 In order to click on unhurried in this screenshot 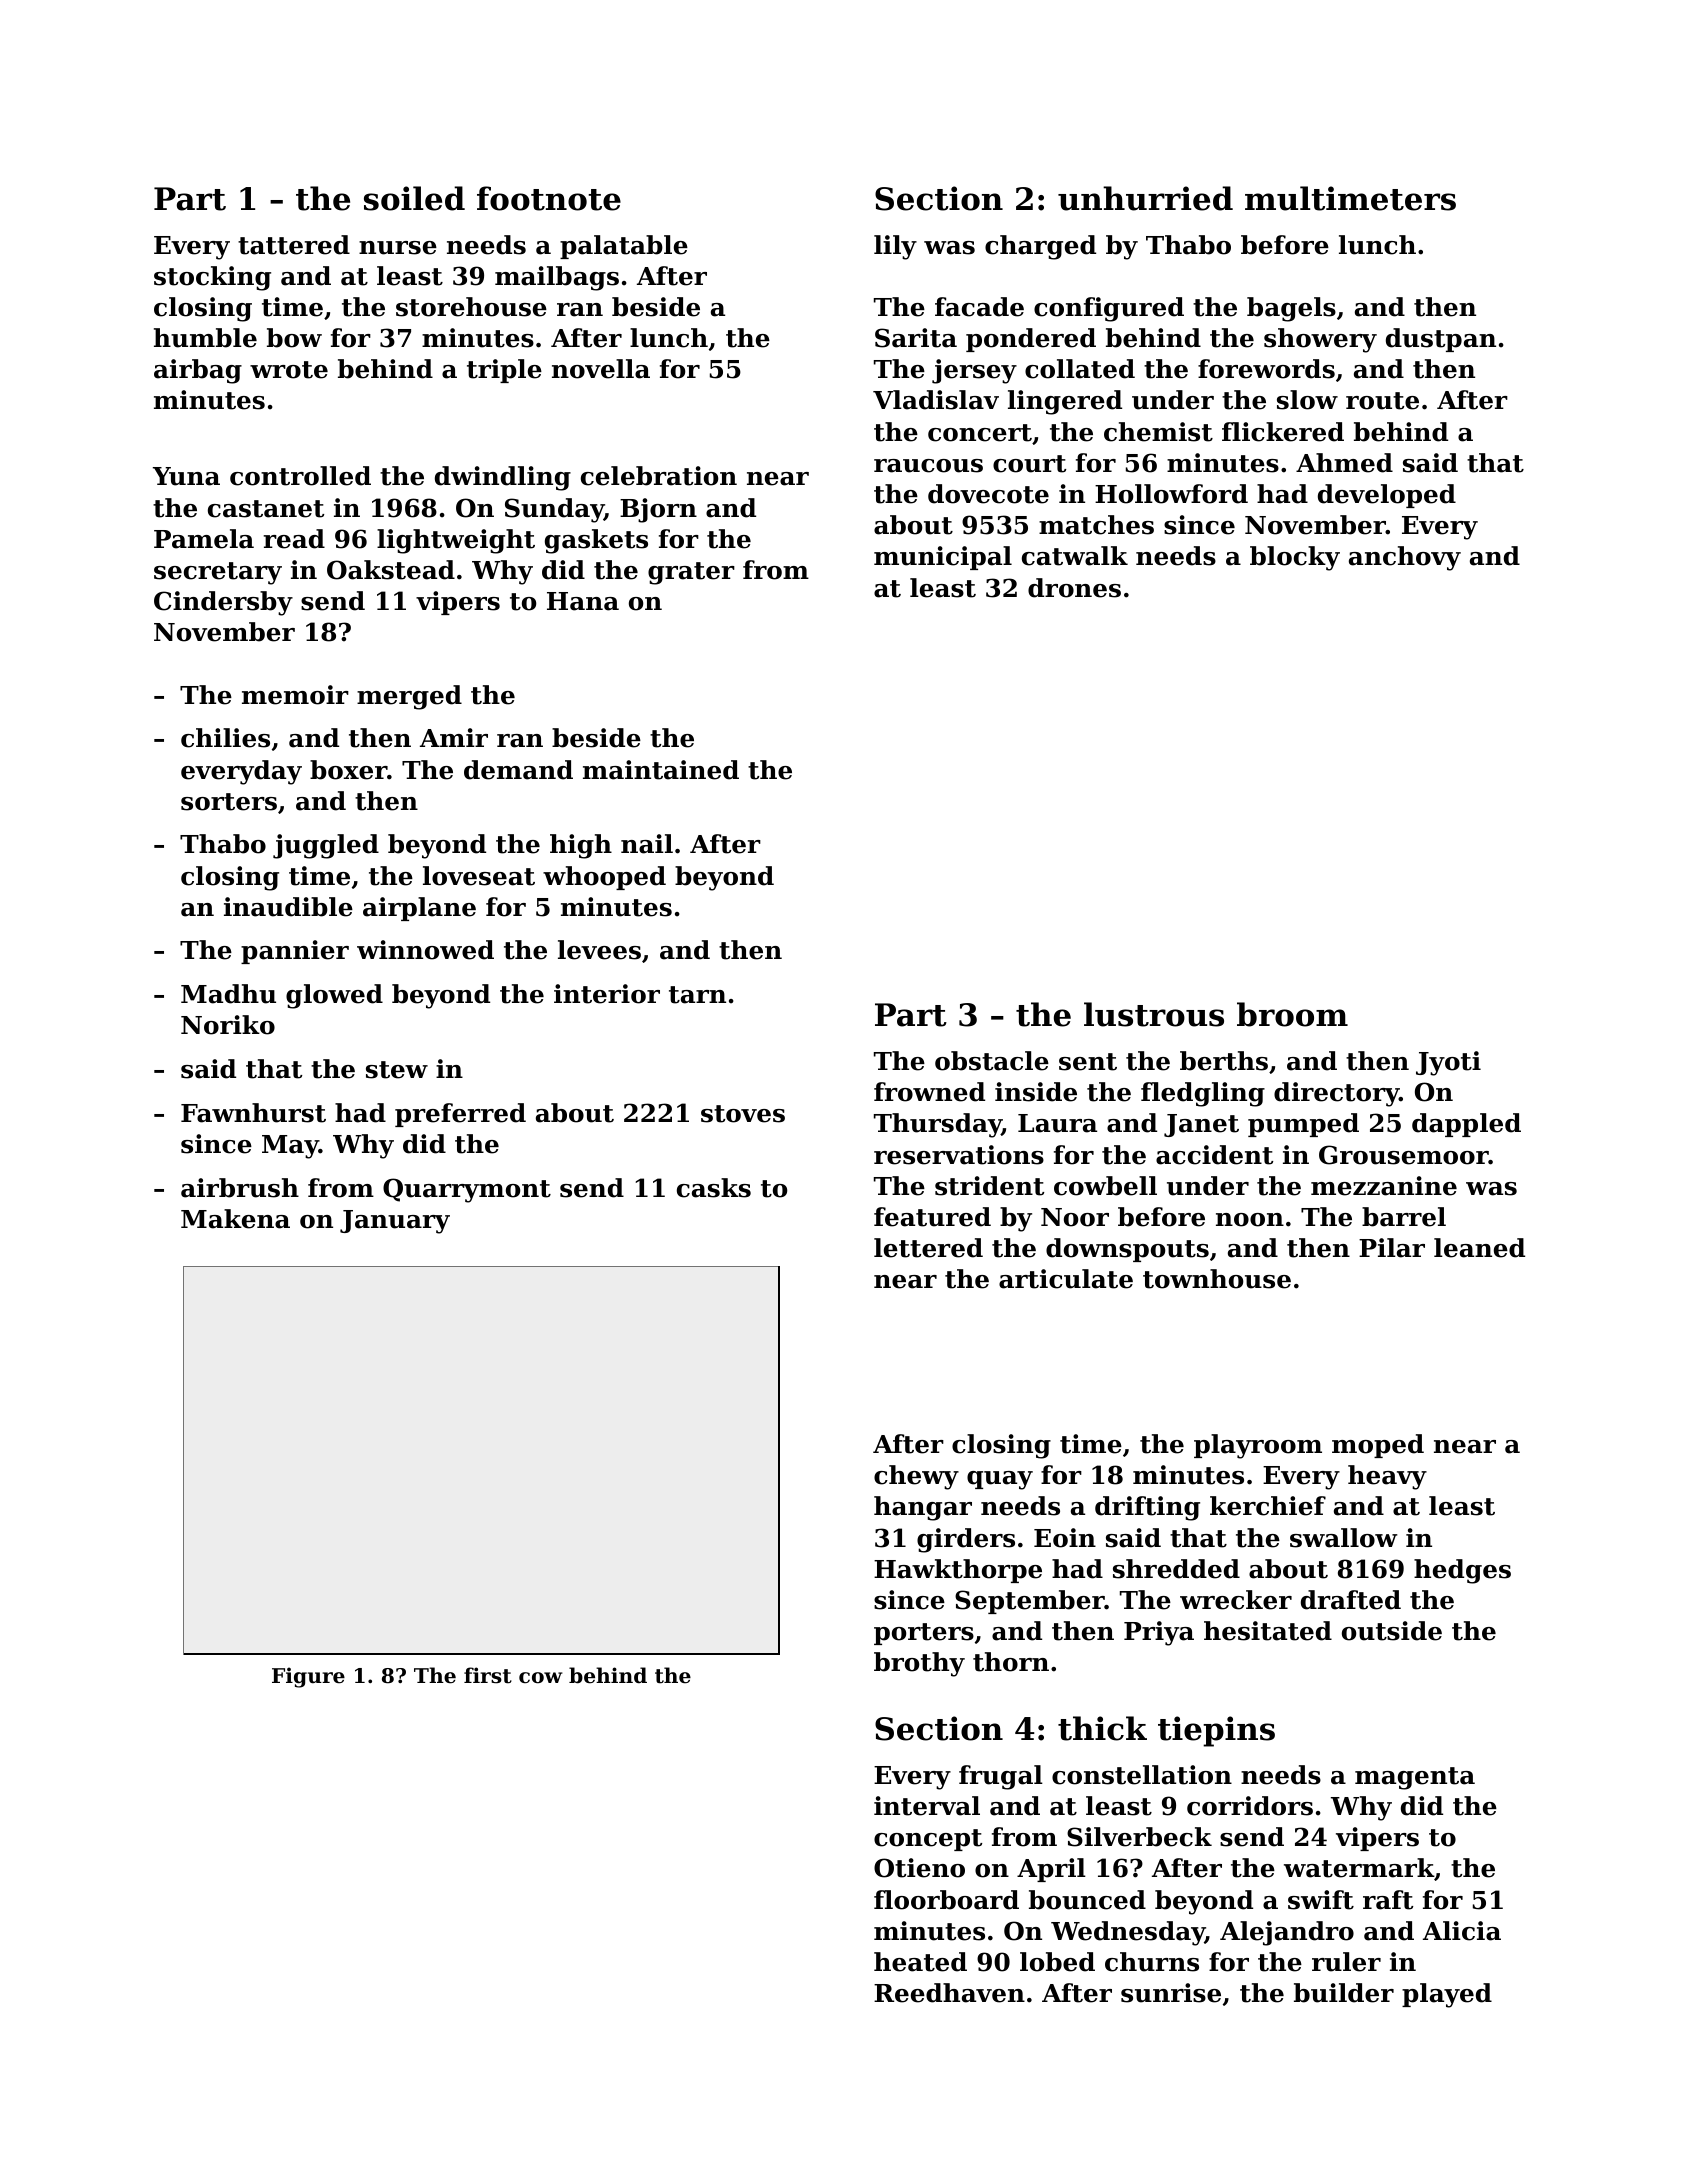, I will do `click(1145, 198)`.
